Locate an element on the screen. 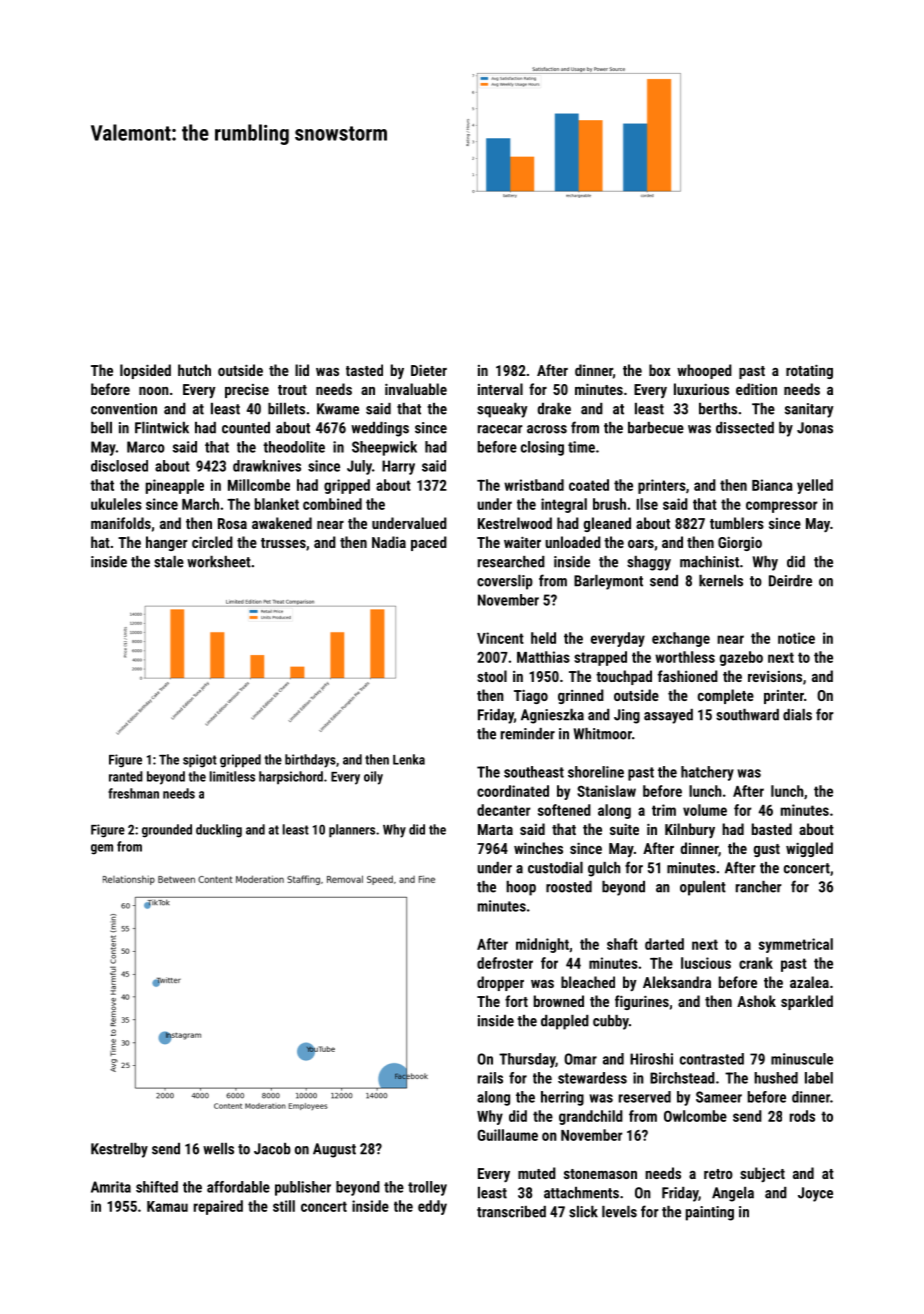 This screenshot has width=924, height=1314. integral is located at coordinates (564, 505).
